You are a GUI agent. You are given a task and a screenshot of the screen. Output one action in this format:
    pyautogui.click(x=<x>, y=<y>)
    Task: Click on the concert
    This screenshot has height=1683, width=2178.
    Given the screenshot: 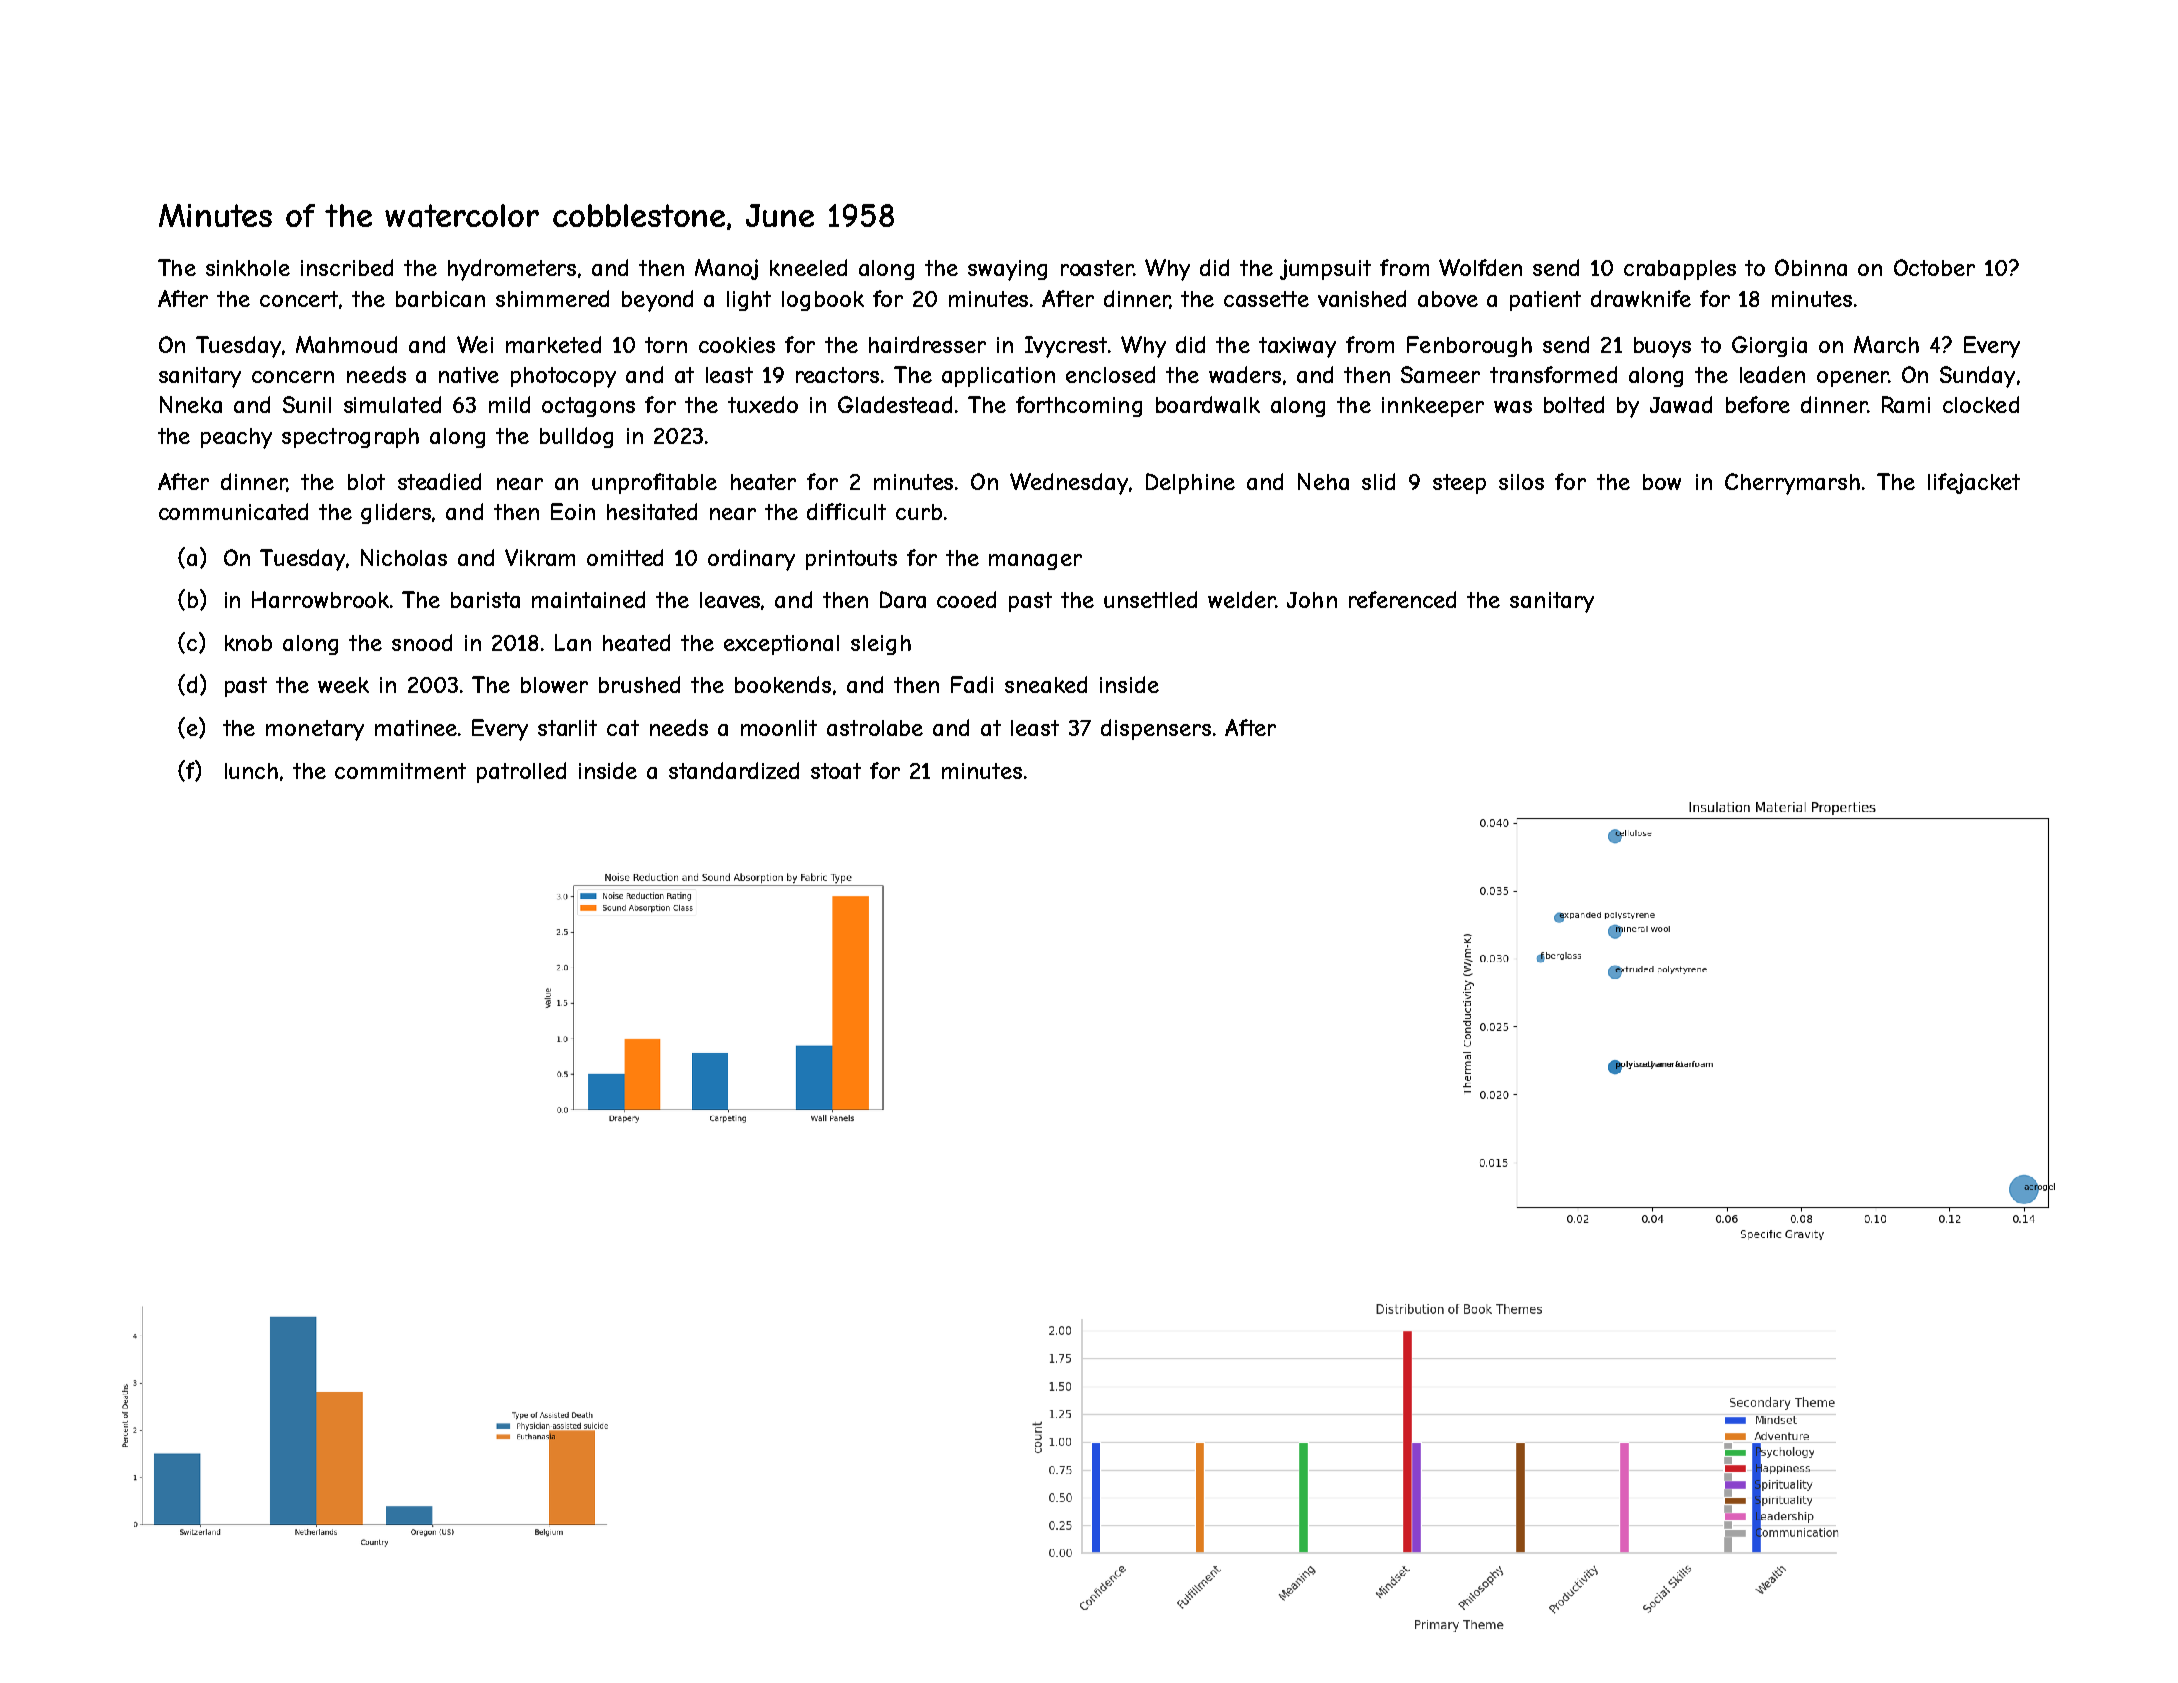 What is the action you would take?
    pyautogui.click(x=300, y=300)
